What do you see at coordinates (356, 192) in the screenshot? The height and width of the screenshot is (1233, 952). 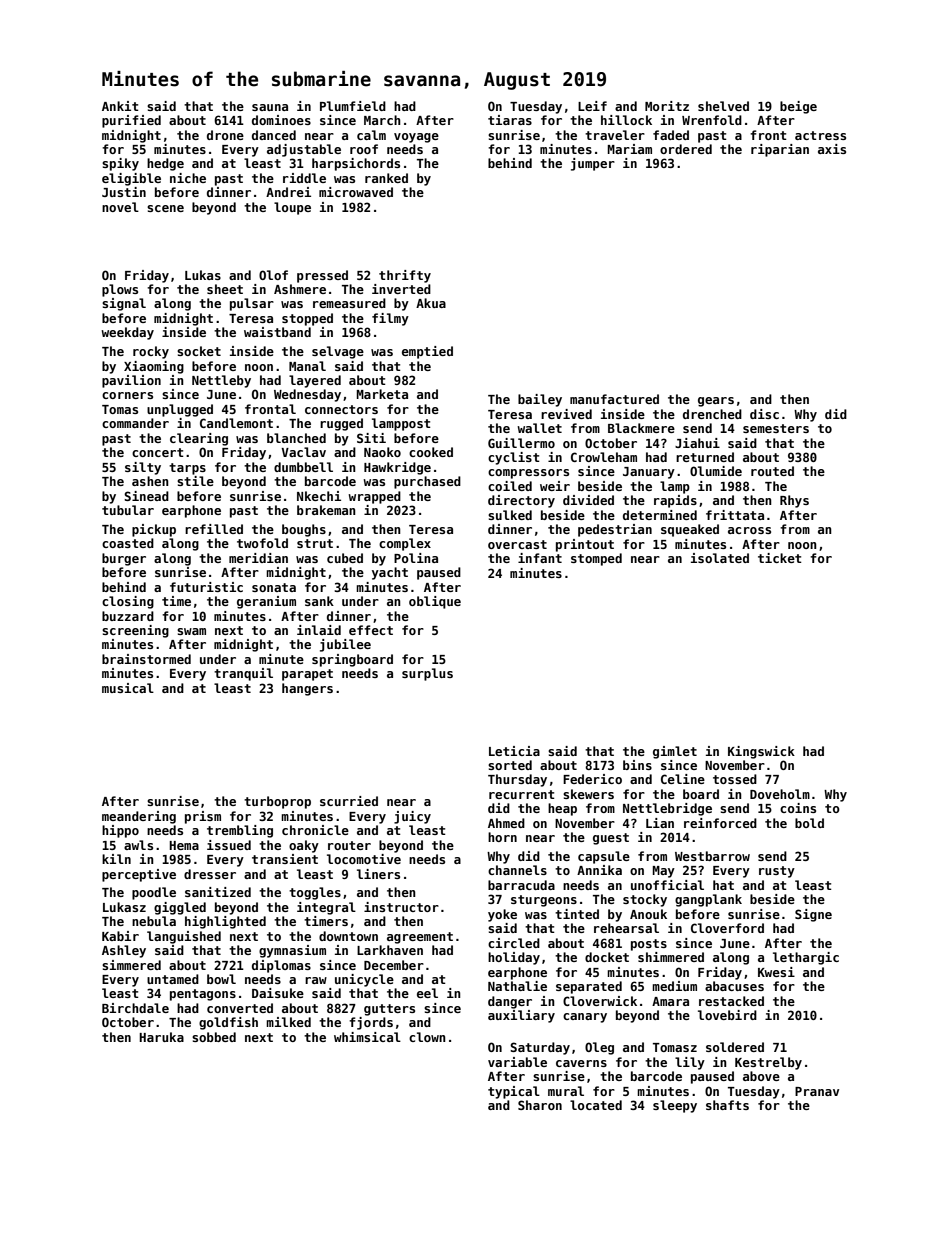 I see `microwaved` at bounding box center [356, 192].
